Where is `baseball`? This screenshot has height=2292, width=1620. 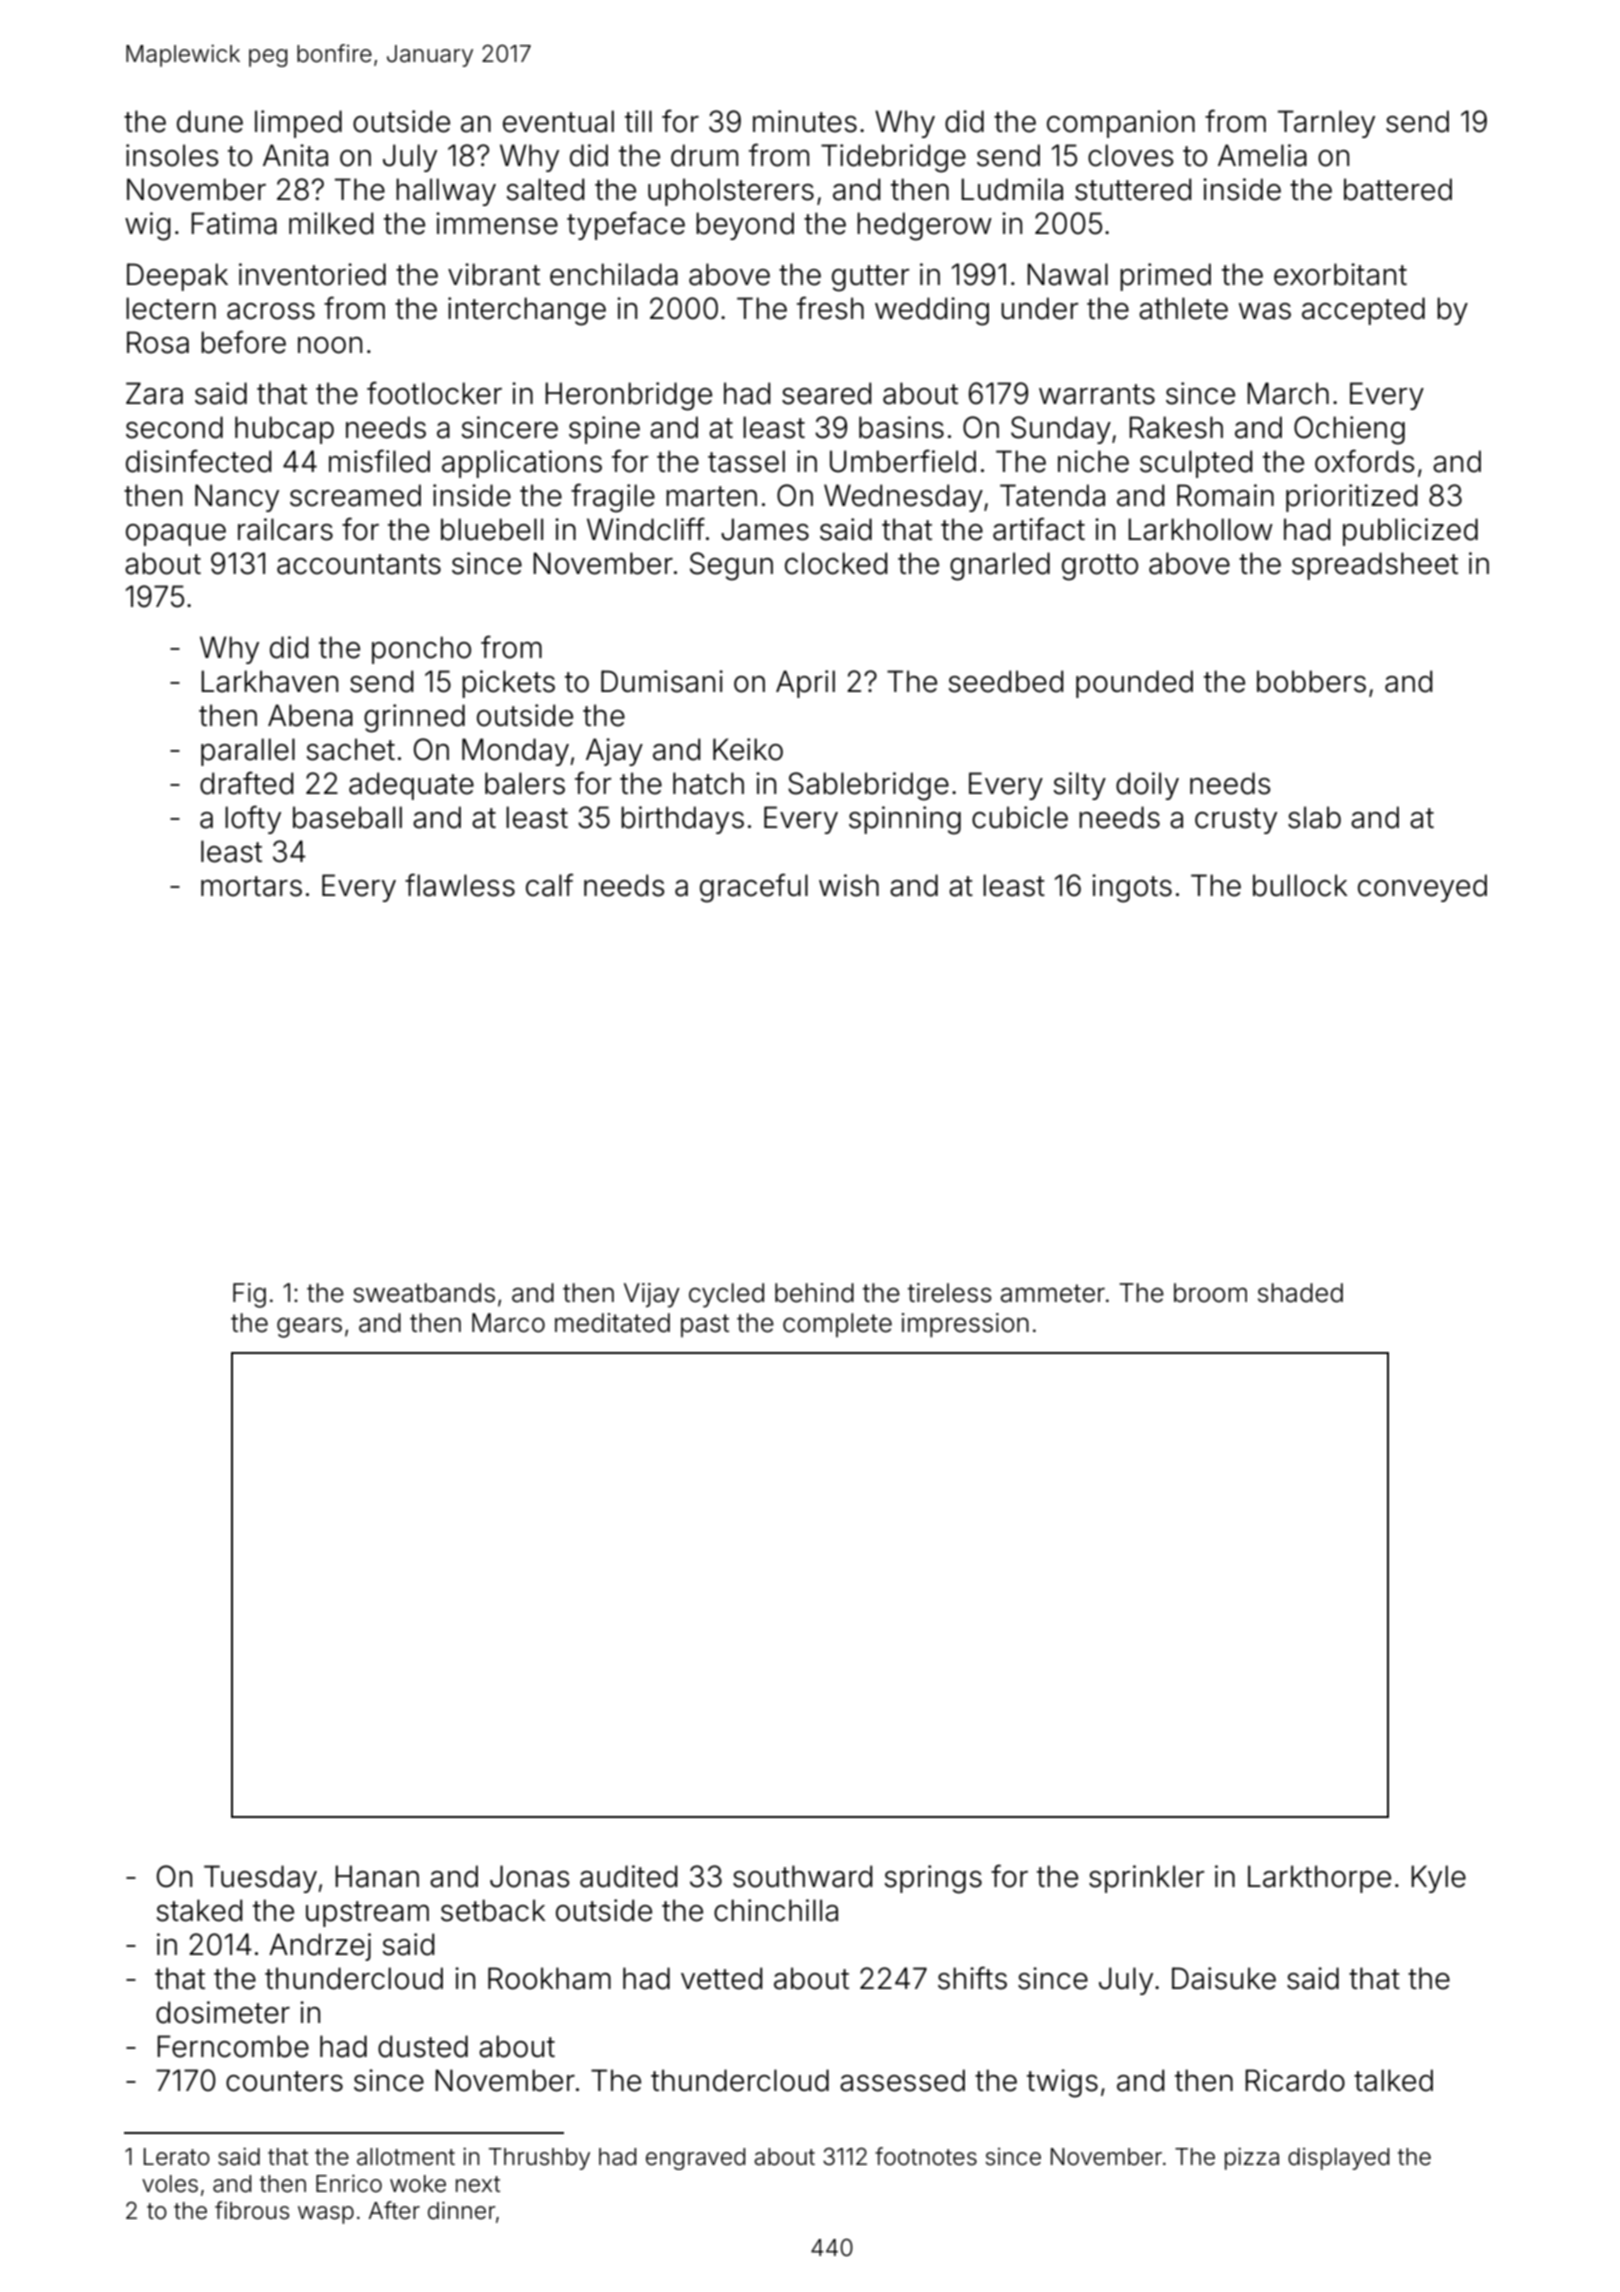
baseball is located at coordinates (347, 817).
